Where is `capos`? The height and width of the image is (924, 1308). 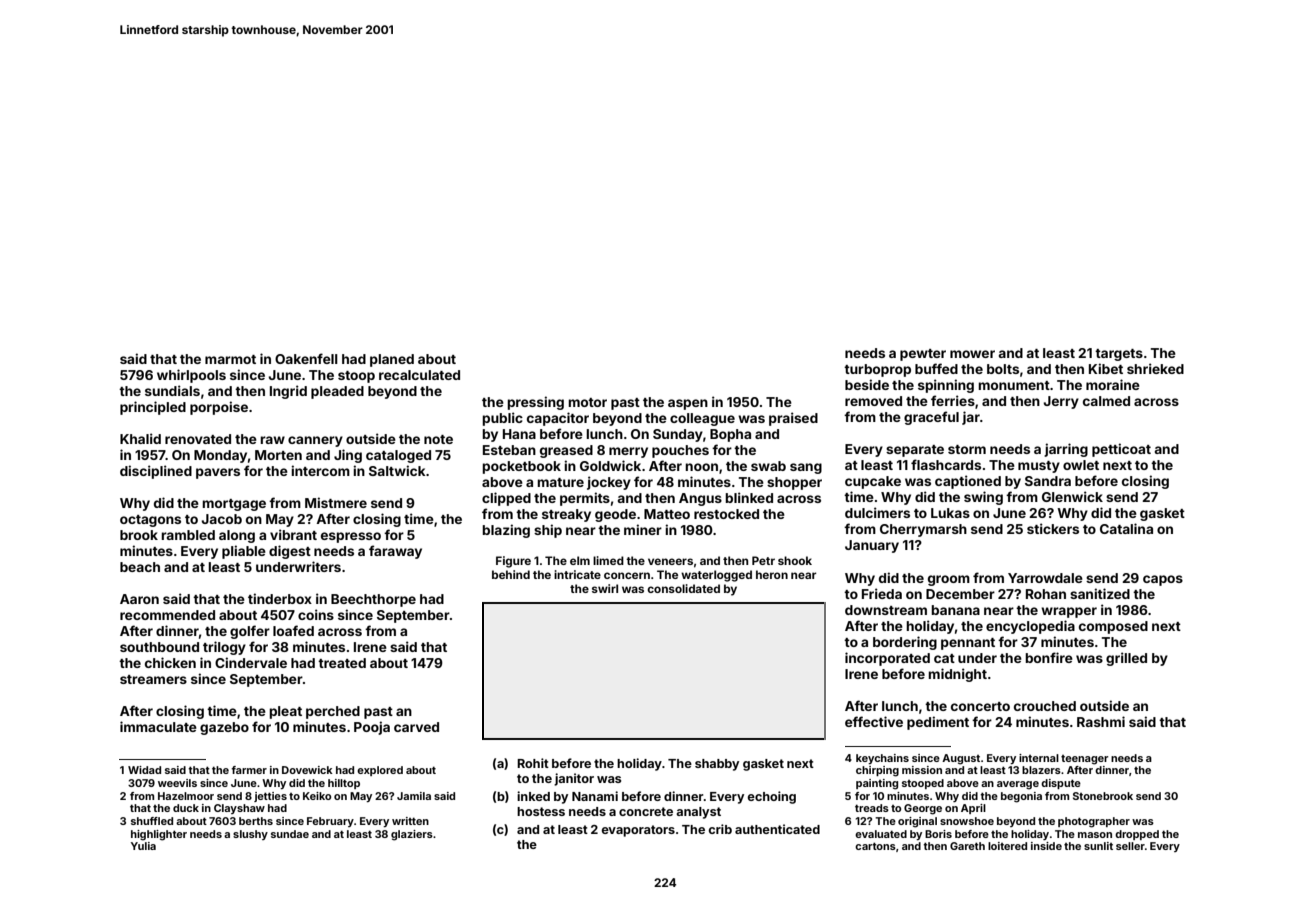
capos is located at coordinates (1163, 580).
